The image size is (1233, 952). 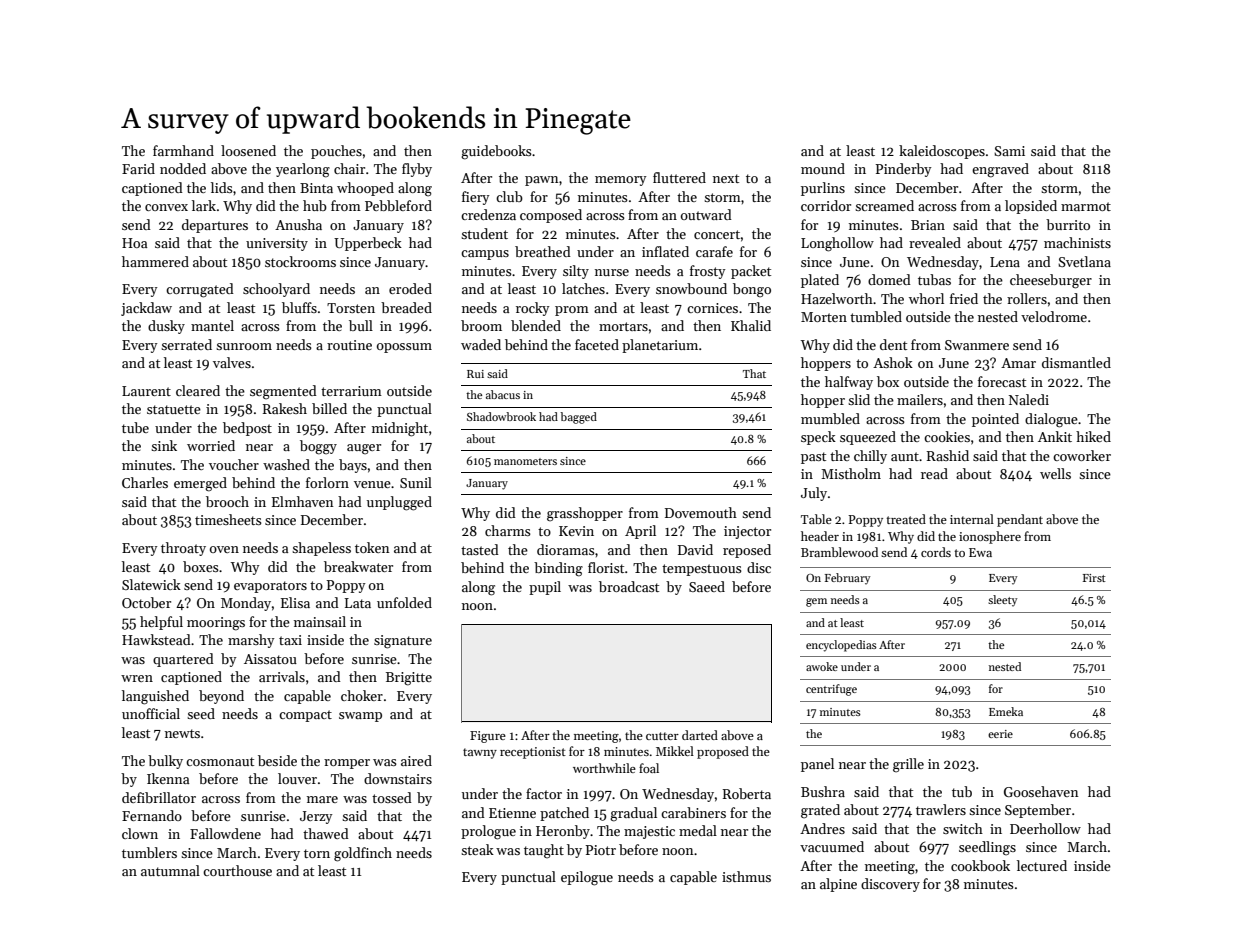 I want to click on manometers, so click(x=525, y=461).
